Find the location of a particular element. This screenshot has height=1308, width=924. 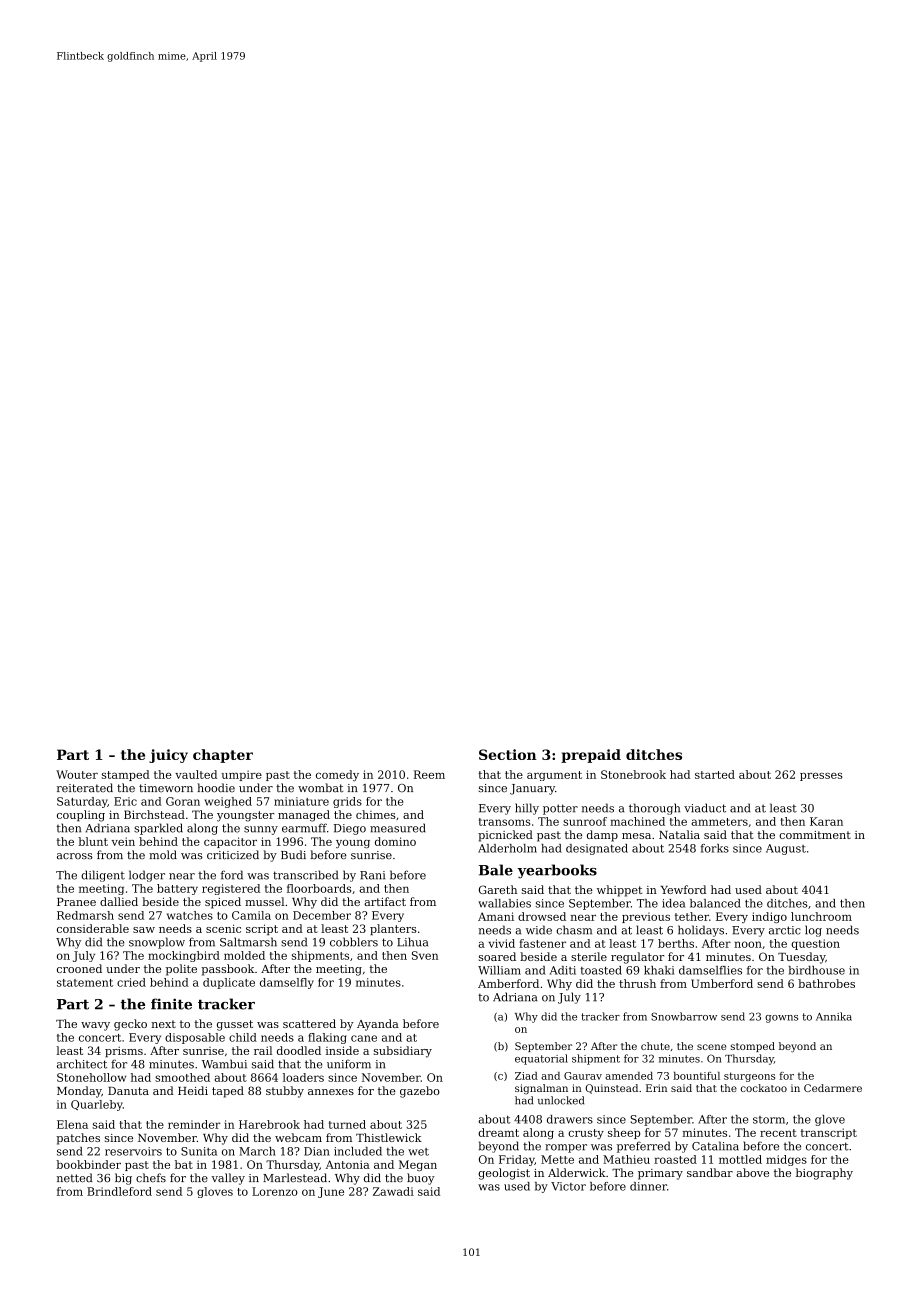

berths is located at coordinates (676, 943).
